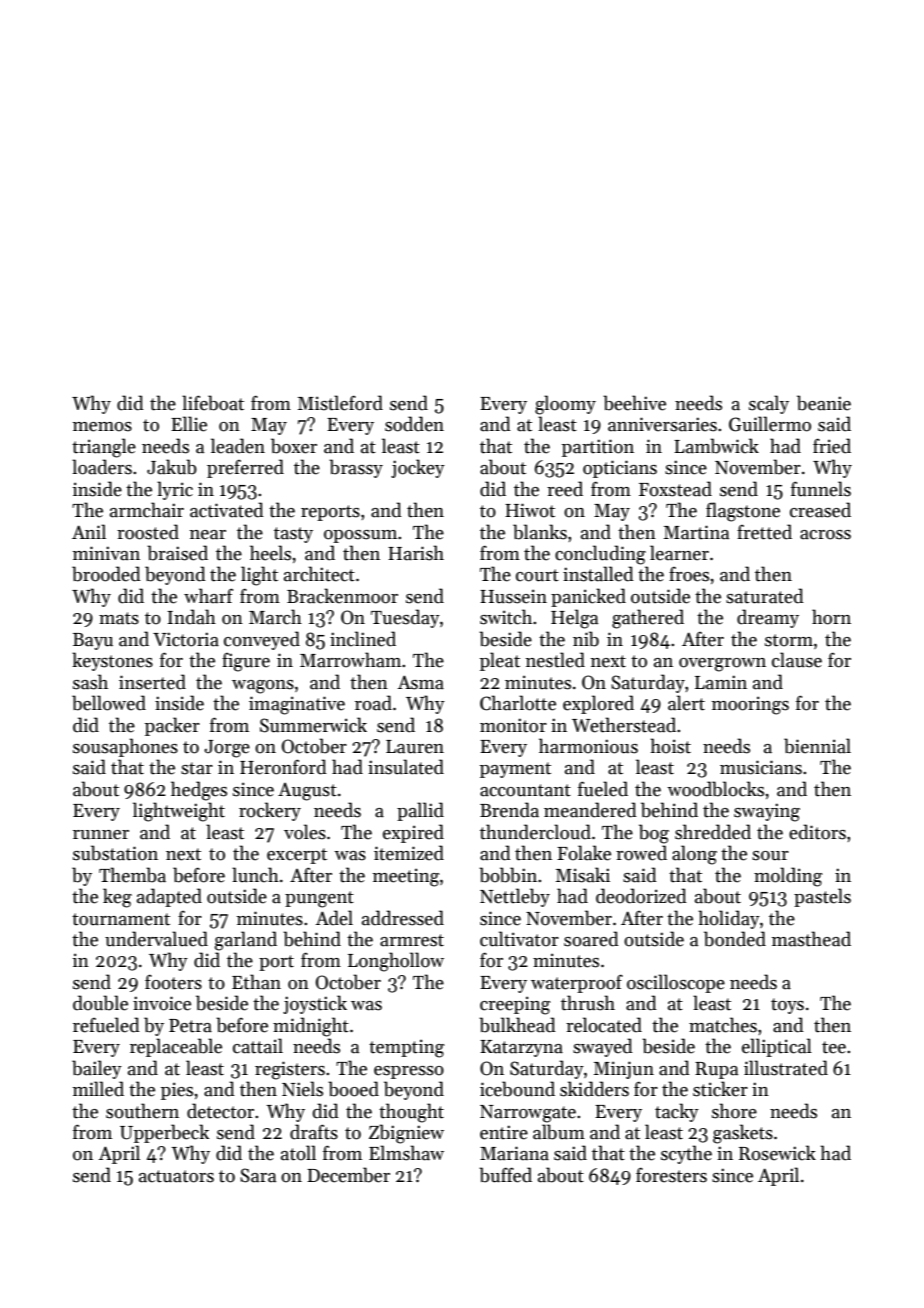 This screenshot has height=1308, width=924. I want to click on editors, so click(817, 832).
